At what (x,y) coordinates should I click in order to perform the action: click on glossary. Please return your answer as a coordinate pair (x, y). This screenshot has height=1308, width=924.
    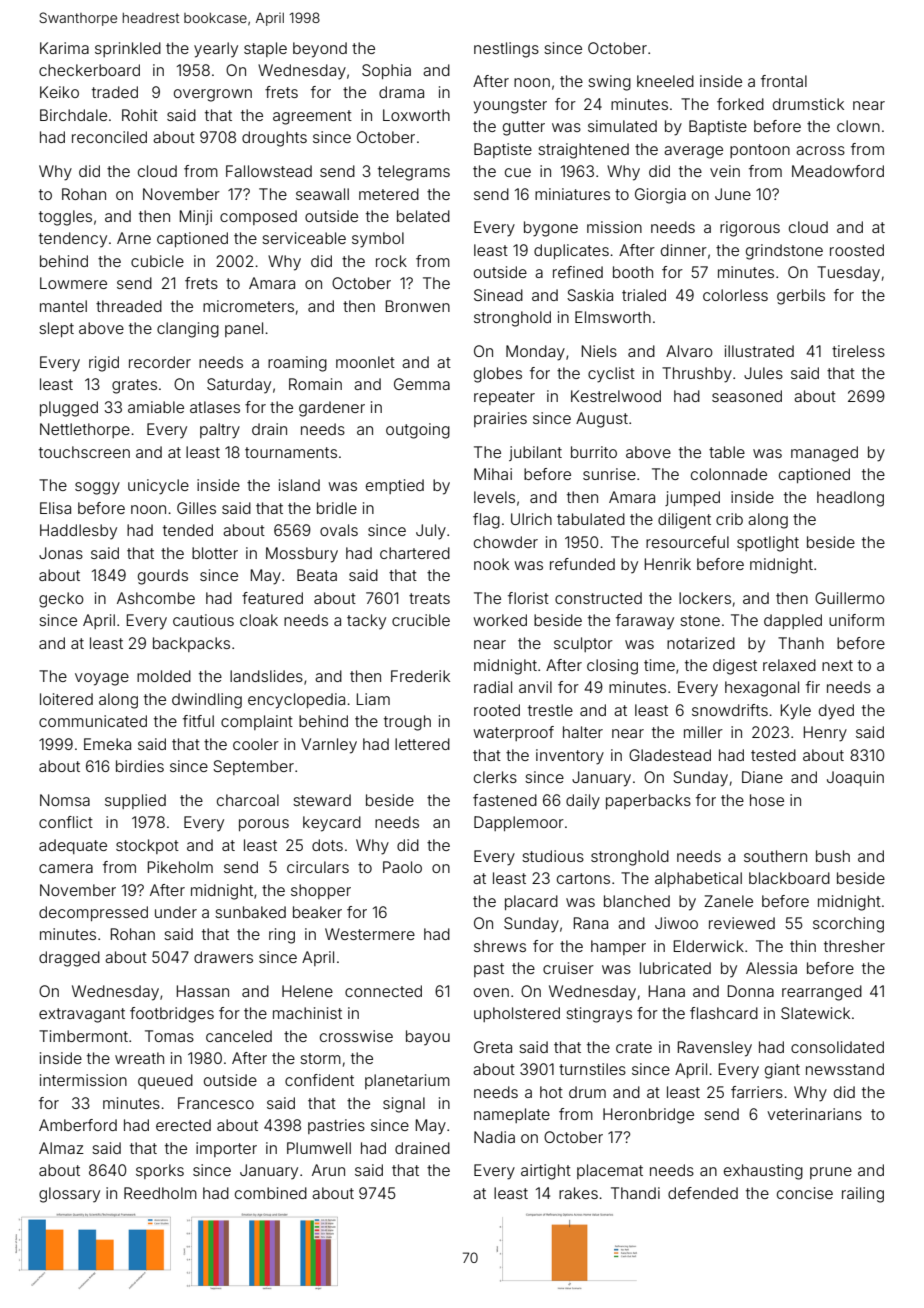
    Looking at the image, I should click on (69, 1195).
